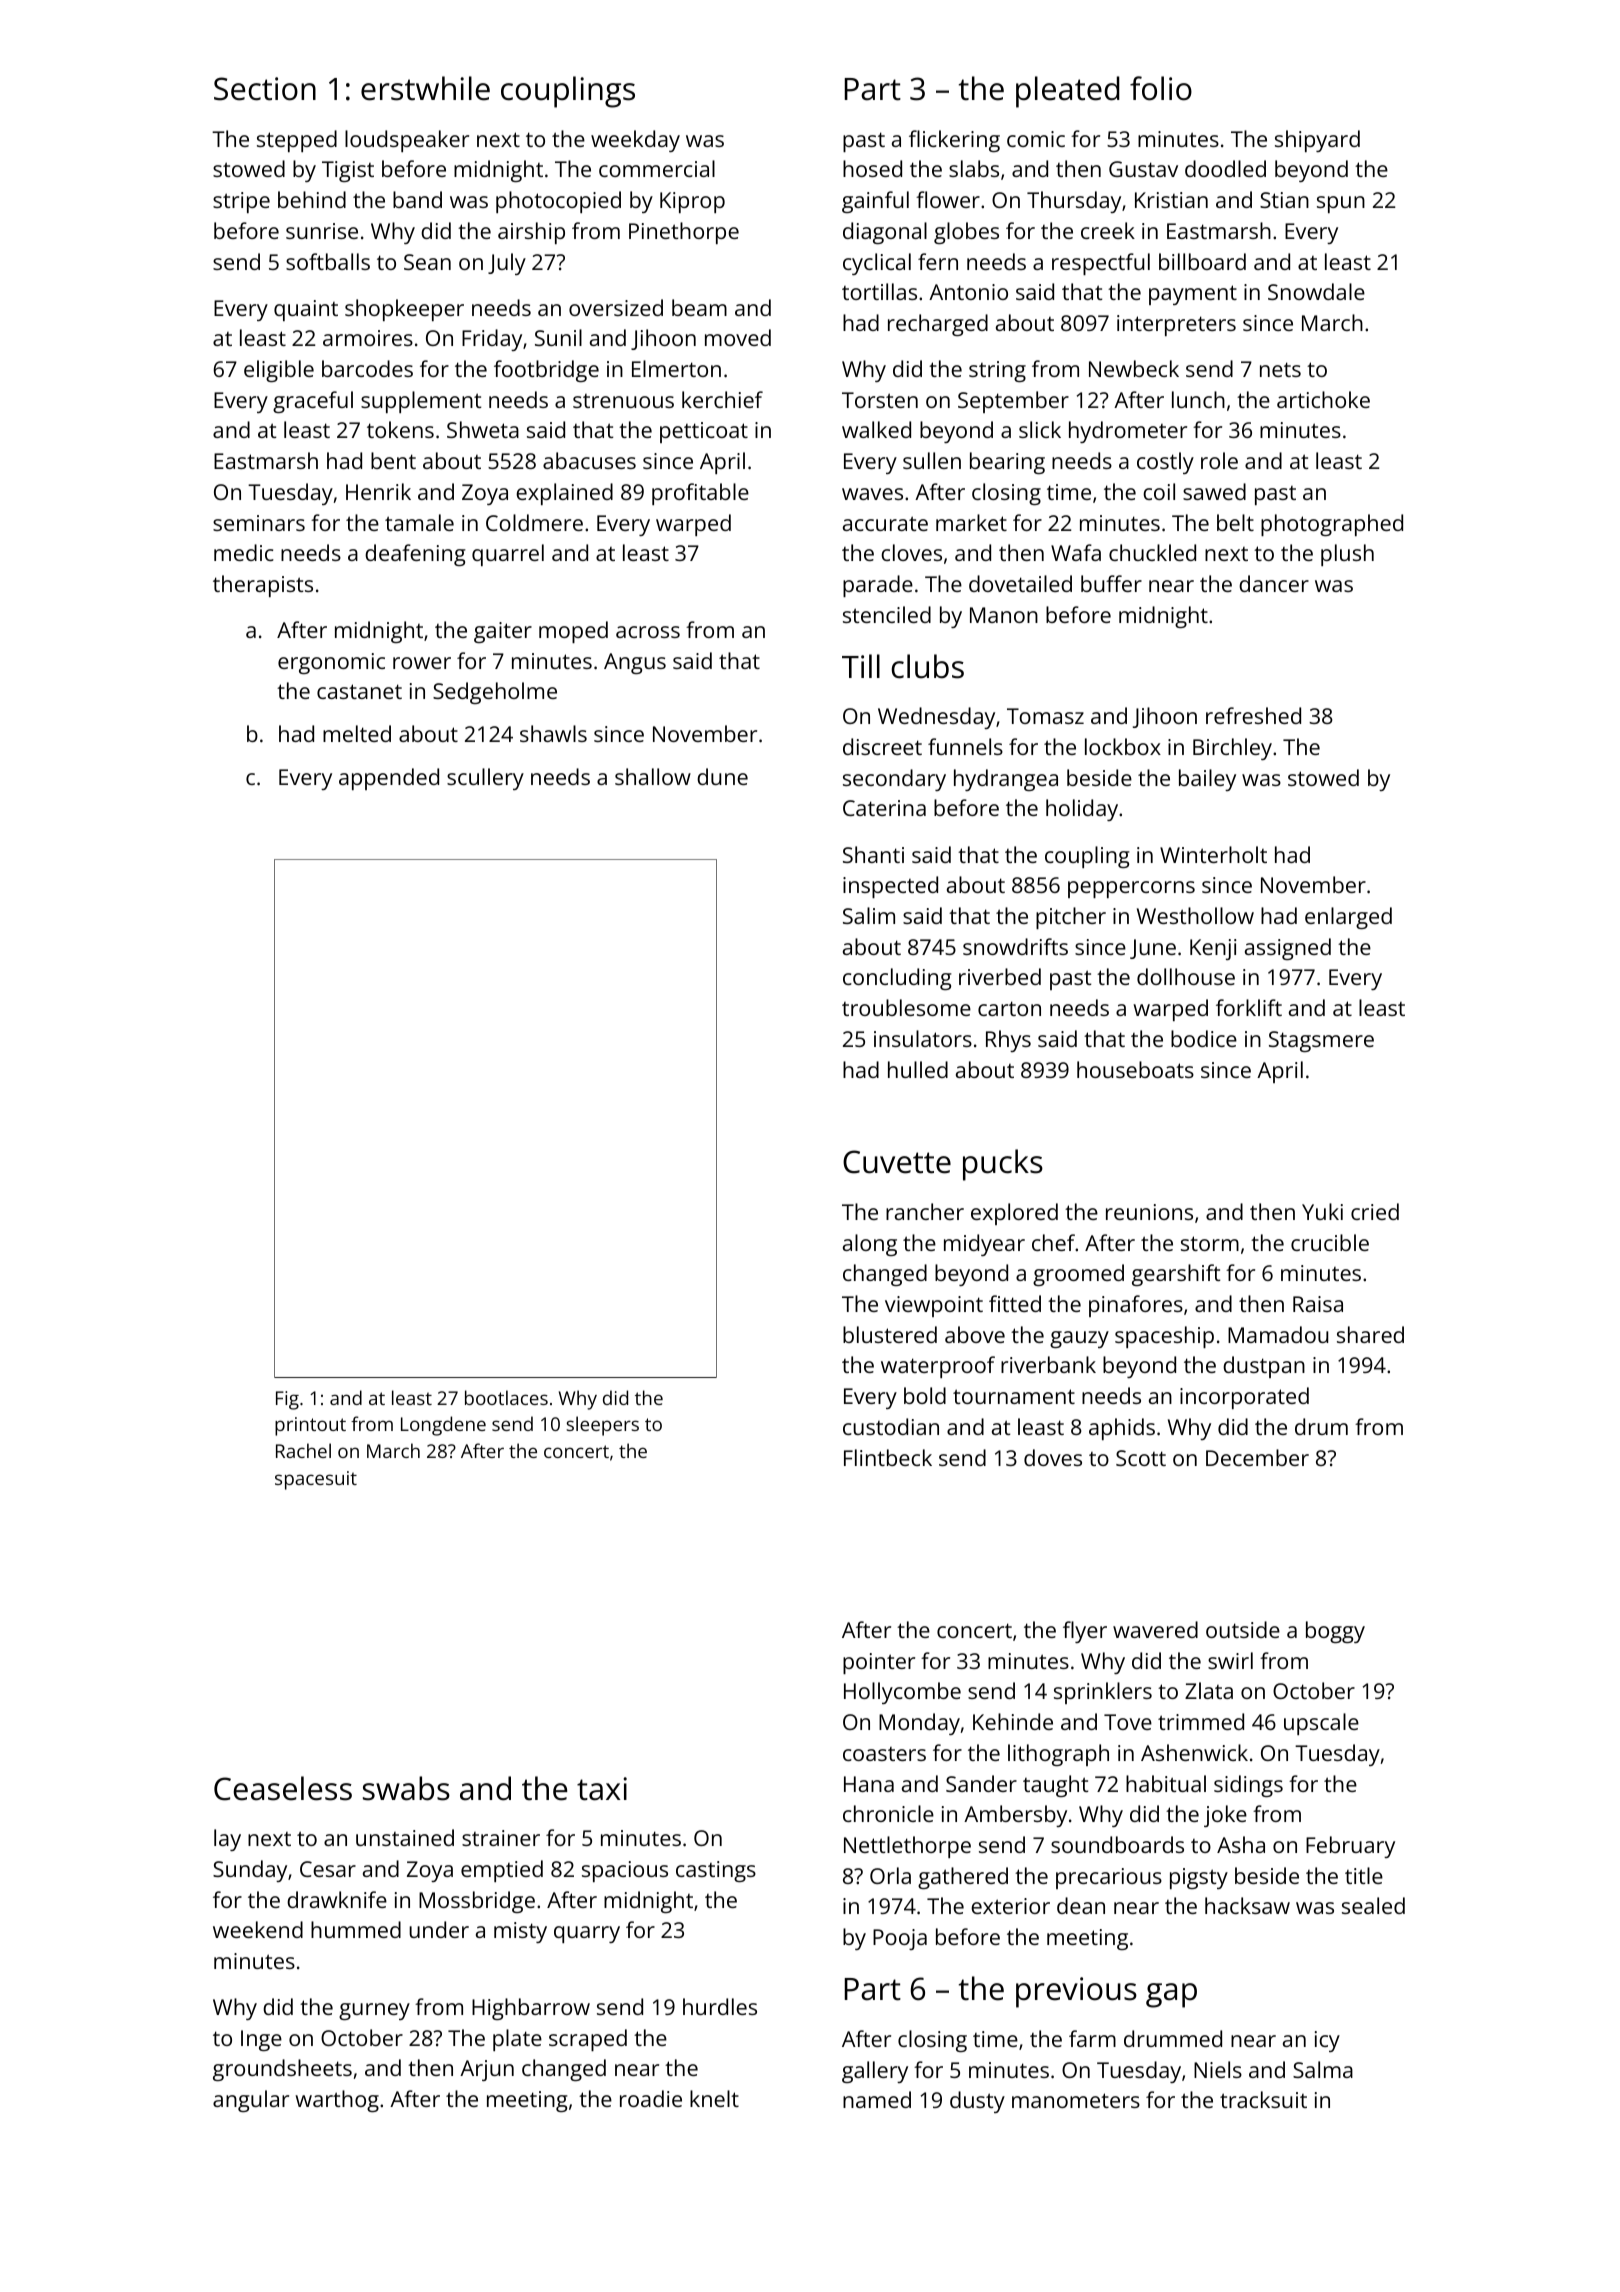  Describe the element at coordinates (938, 325) in the screenshot. I see `recharged` at that location.
